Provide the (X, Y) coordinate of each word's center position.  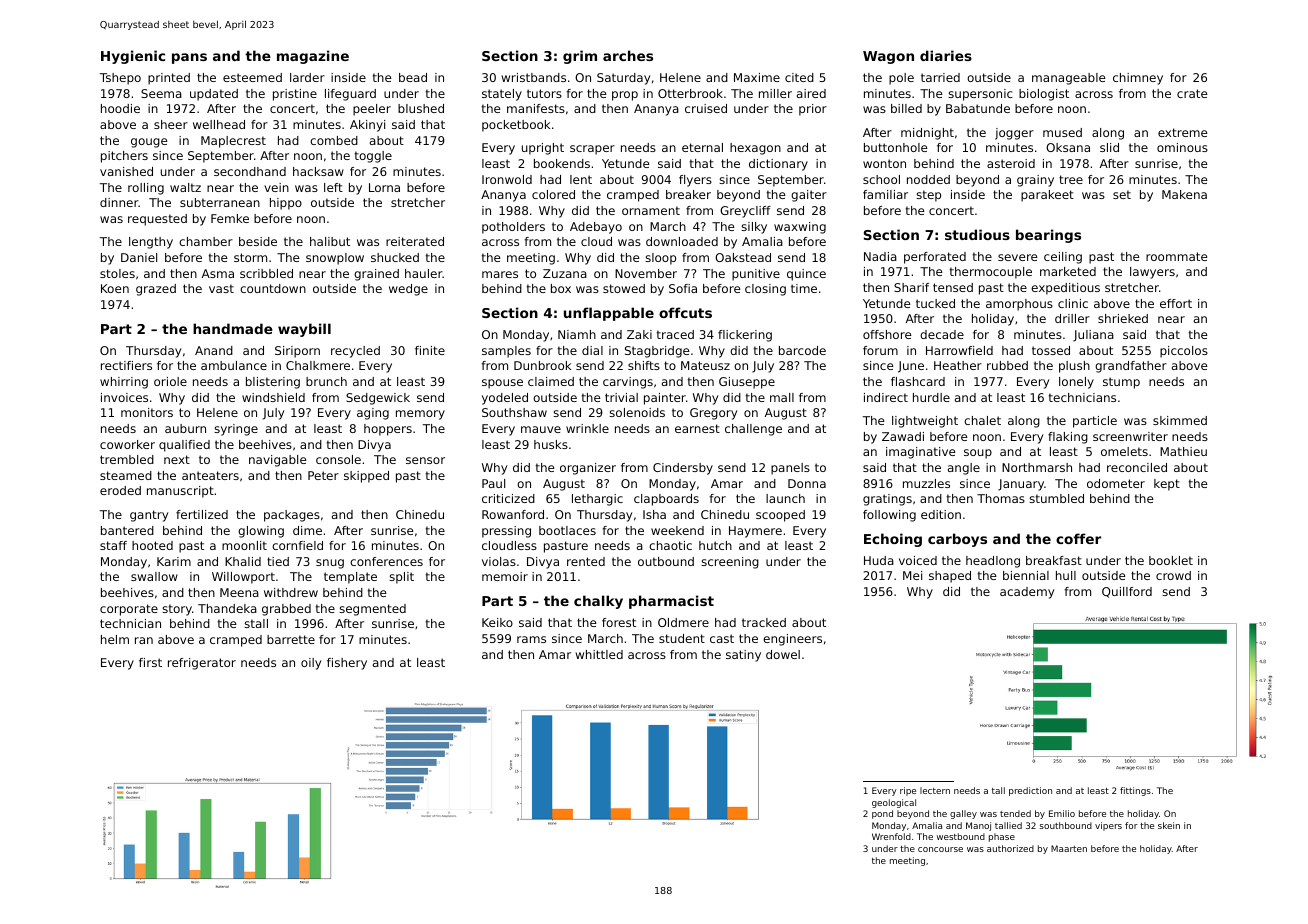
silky (754, 228)
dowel (783, 654)
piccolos (1184, 352)
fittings (1135, 791)
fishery (347, 664)
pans (189, 58)
